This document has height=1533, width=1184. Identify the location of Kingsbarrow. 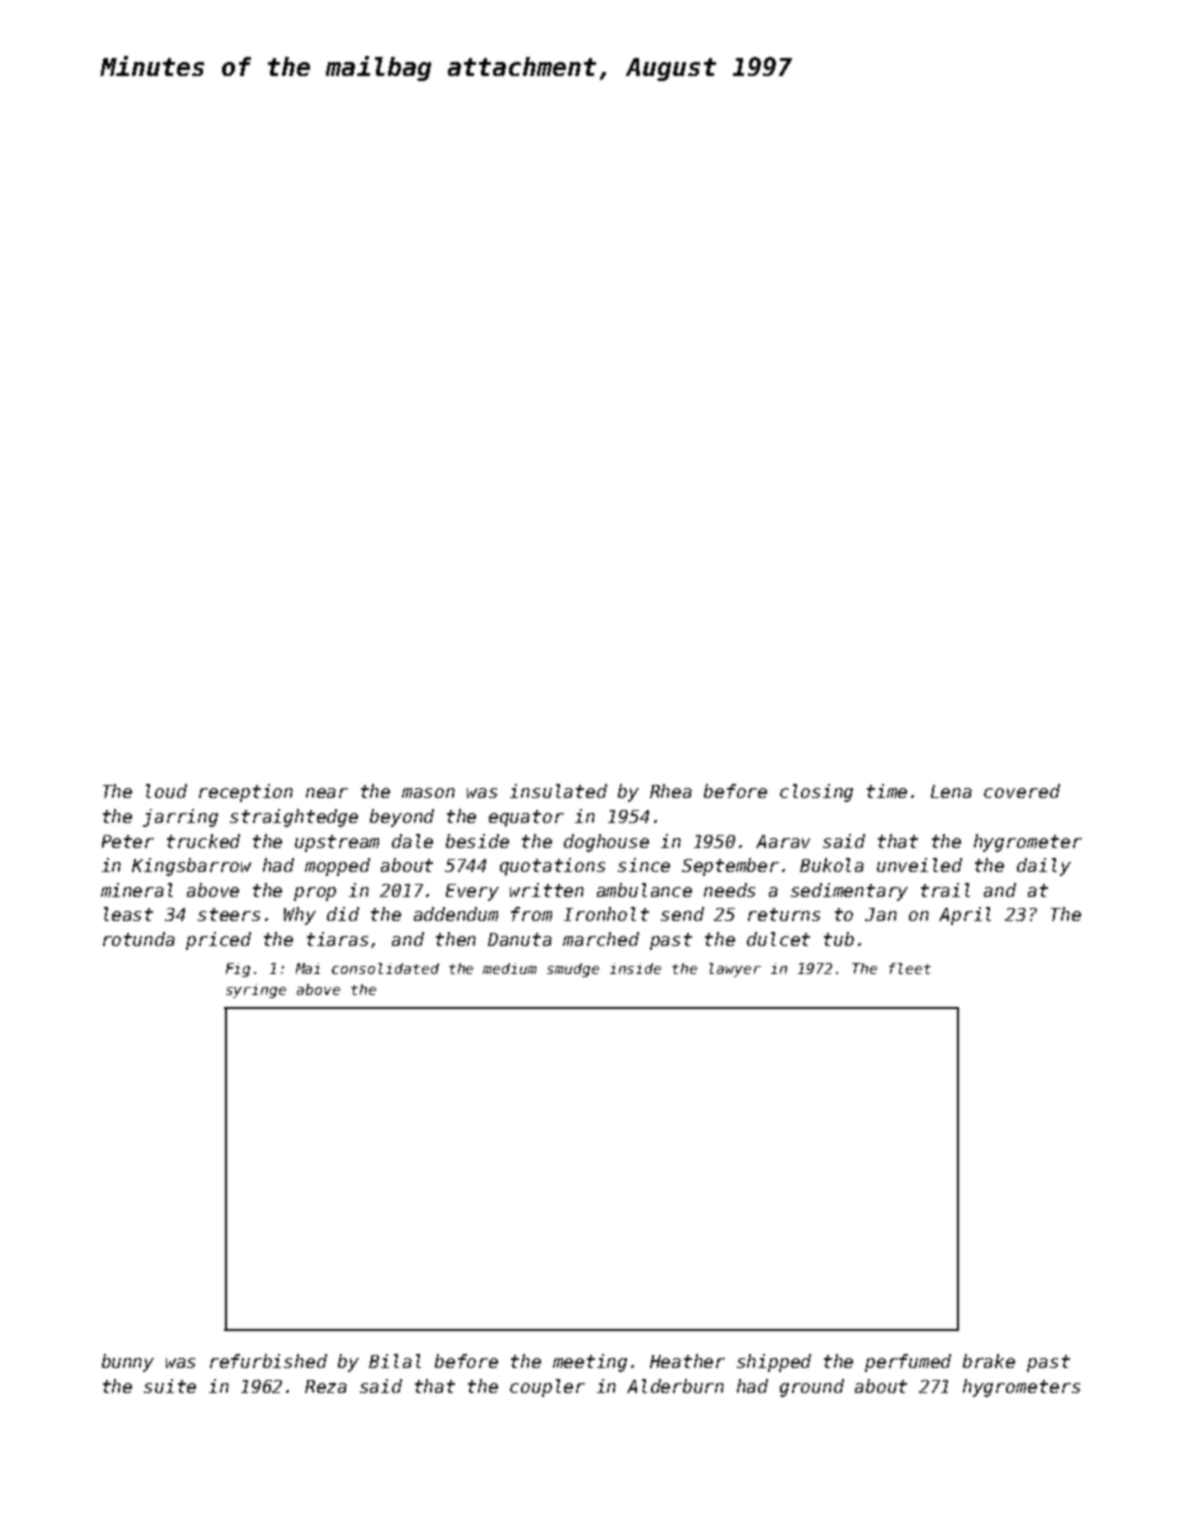
(191, 867).
